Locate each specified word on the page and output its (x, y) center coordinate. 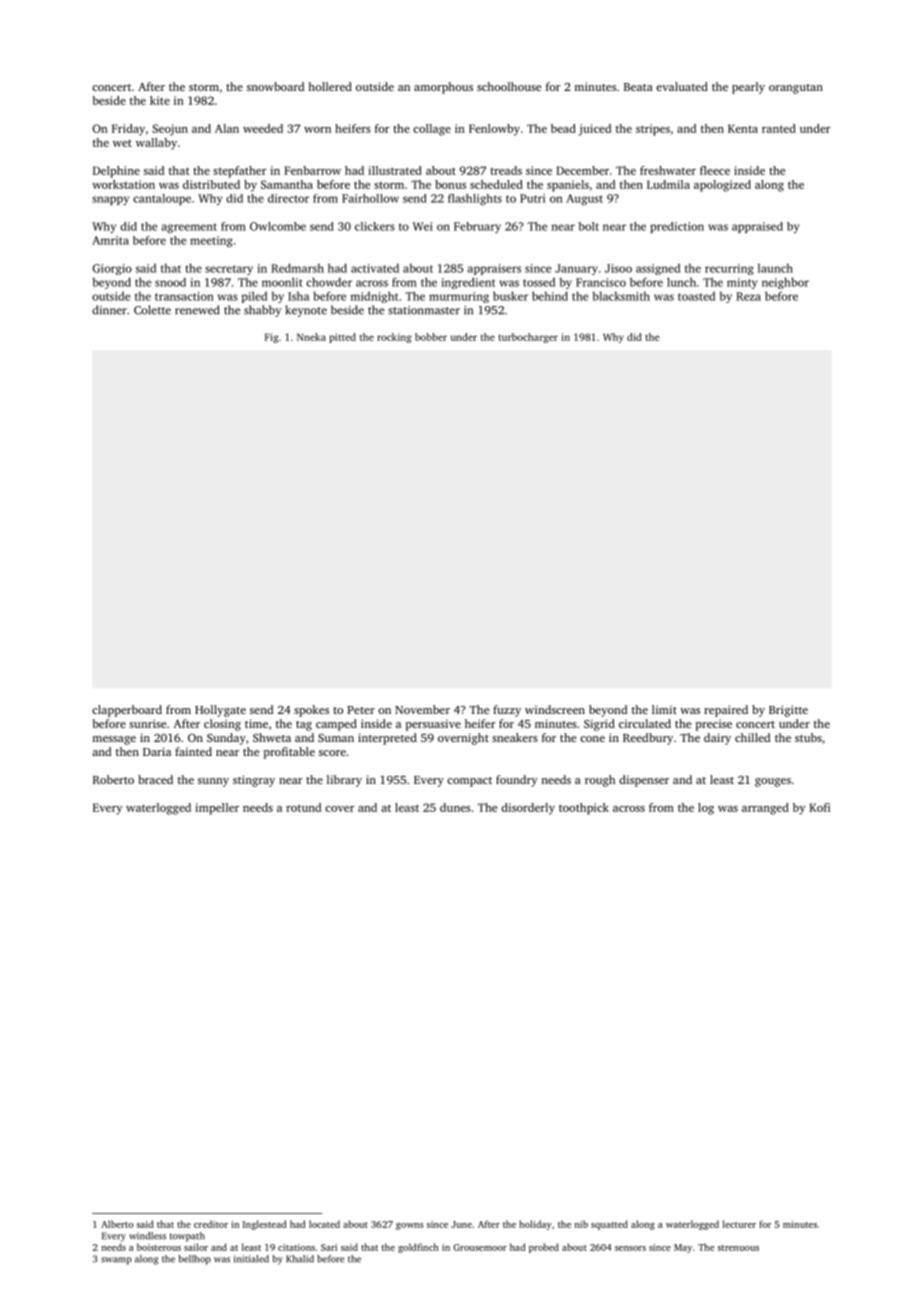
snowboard (275, 86)
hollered (330, 86)
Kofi (819, 807)
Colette (152, 310)
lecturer (739, 1224)
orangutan (796, 89)
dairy (717, 739)
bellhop (194, 1260)
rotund (303, 807)
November (422, 709)
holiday (535, 1225)
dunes (455, 807)
